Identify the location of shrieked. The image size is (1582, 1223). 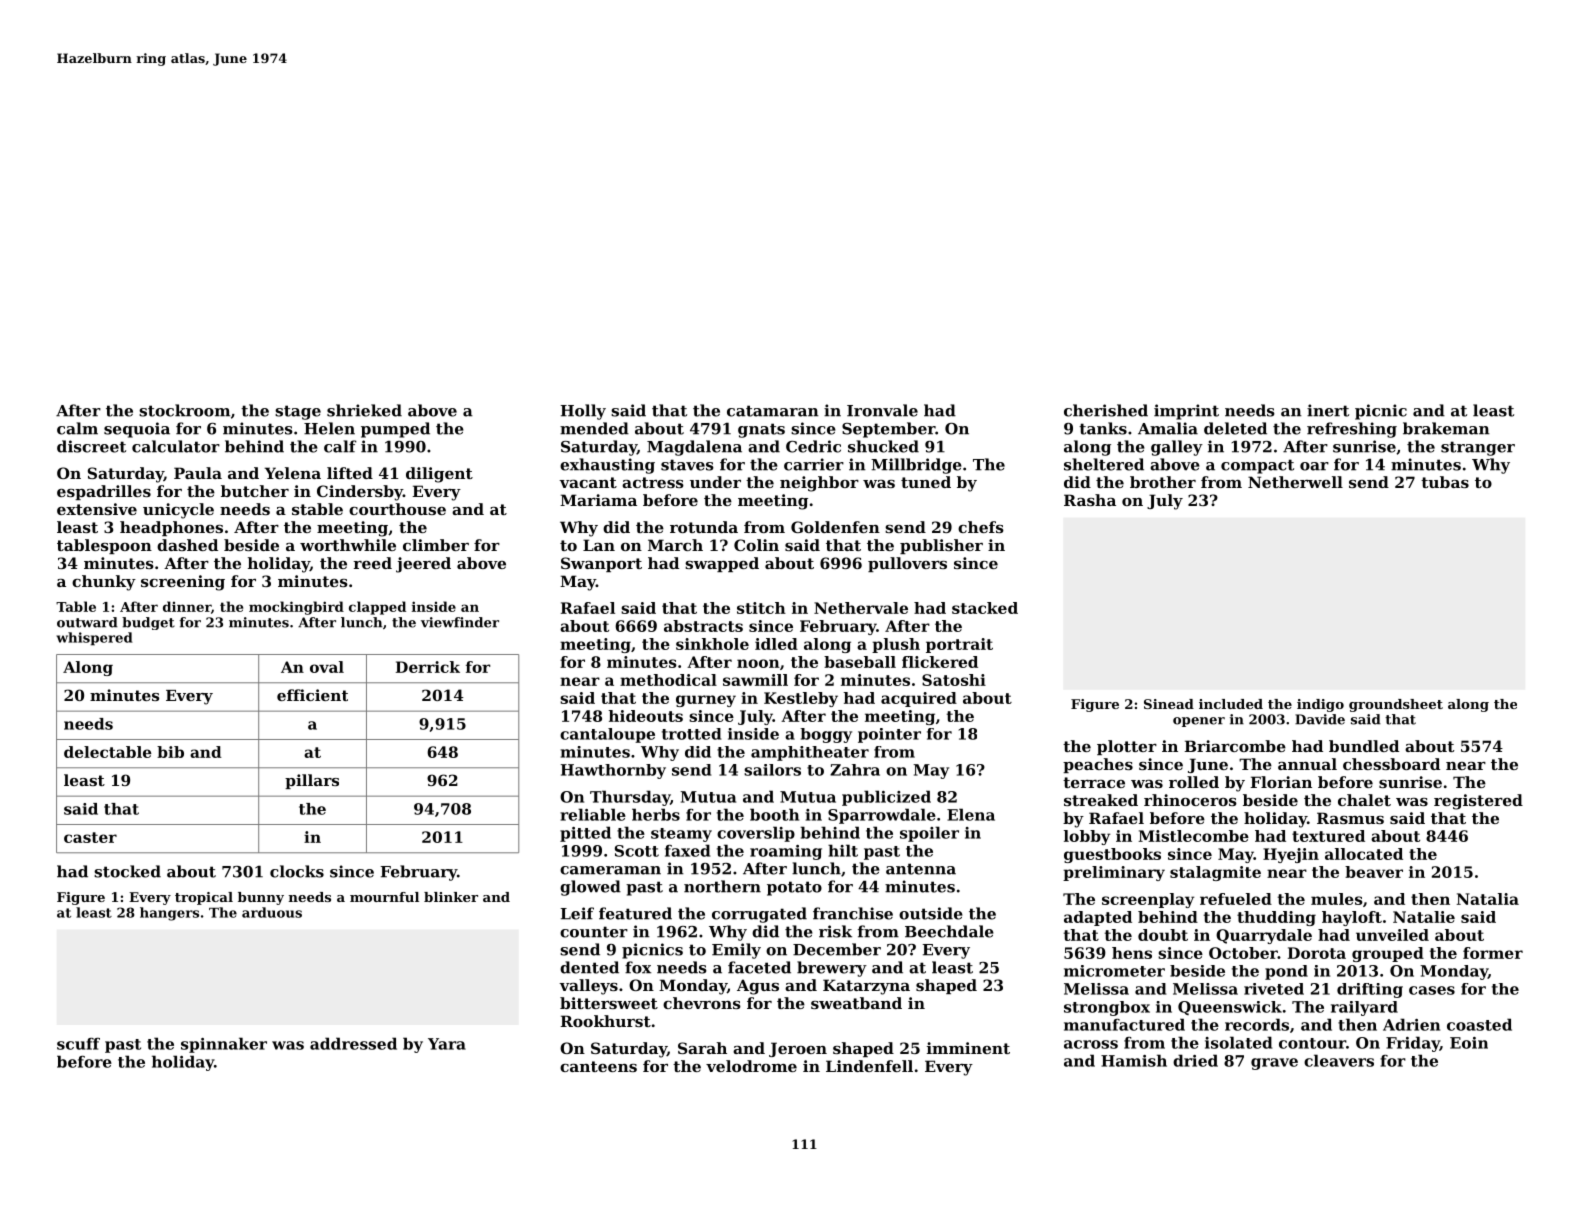
(364, 410).
